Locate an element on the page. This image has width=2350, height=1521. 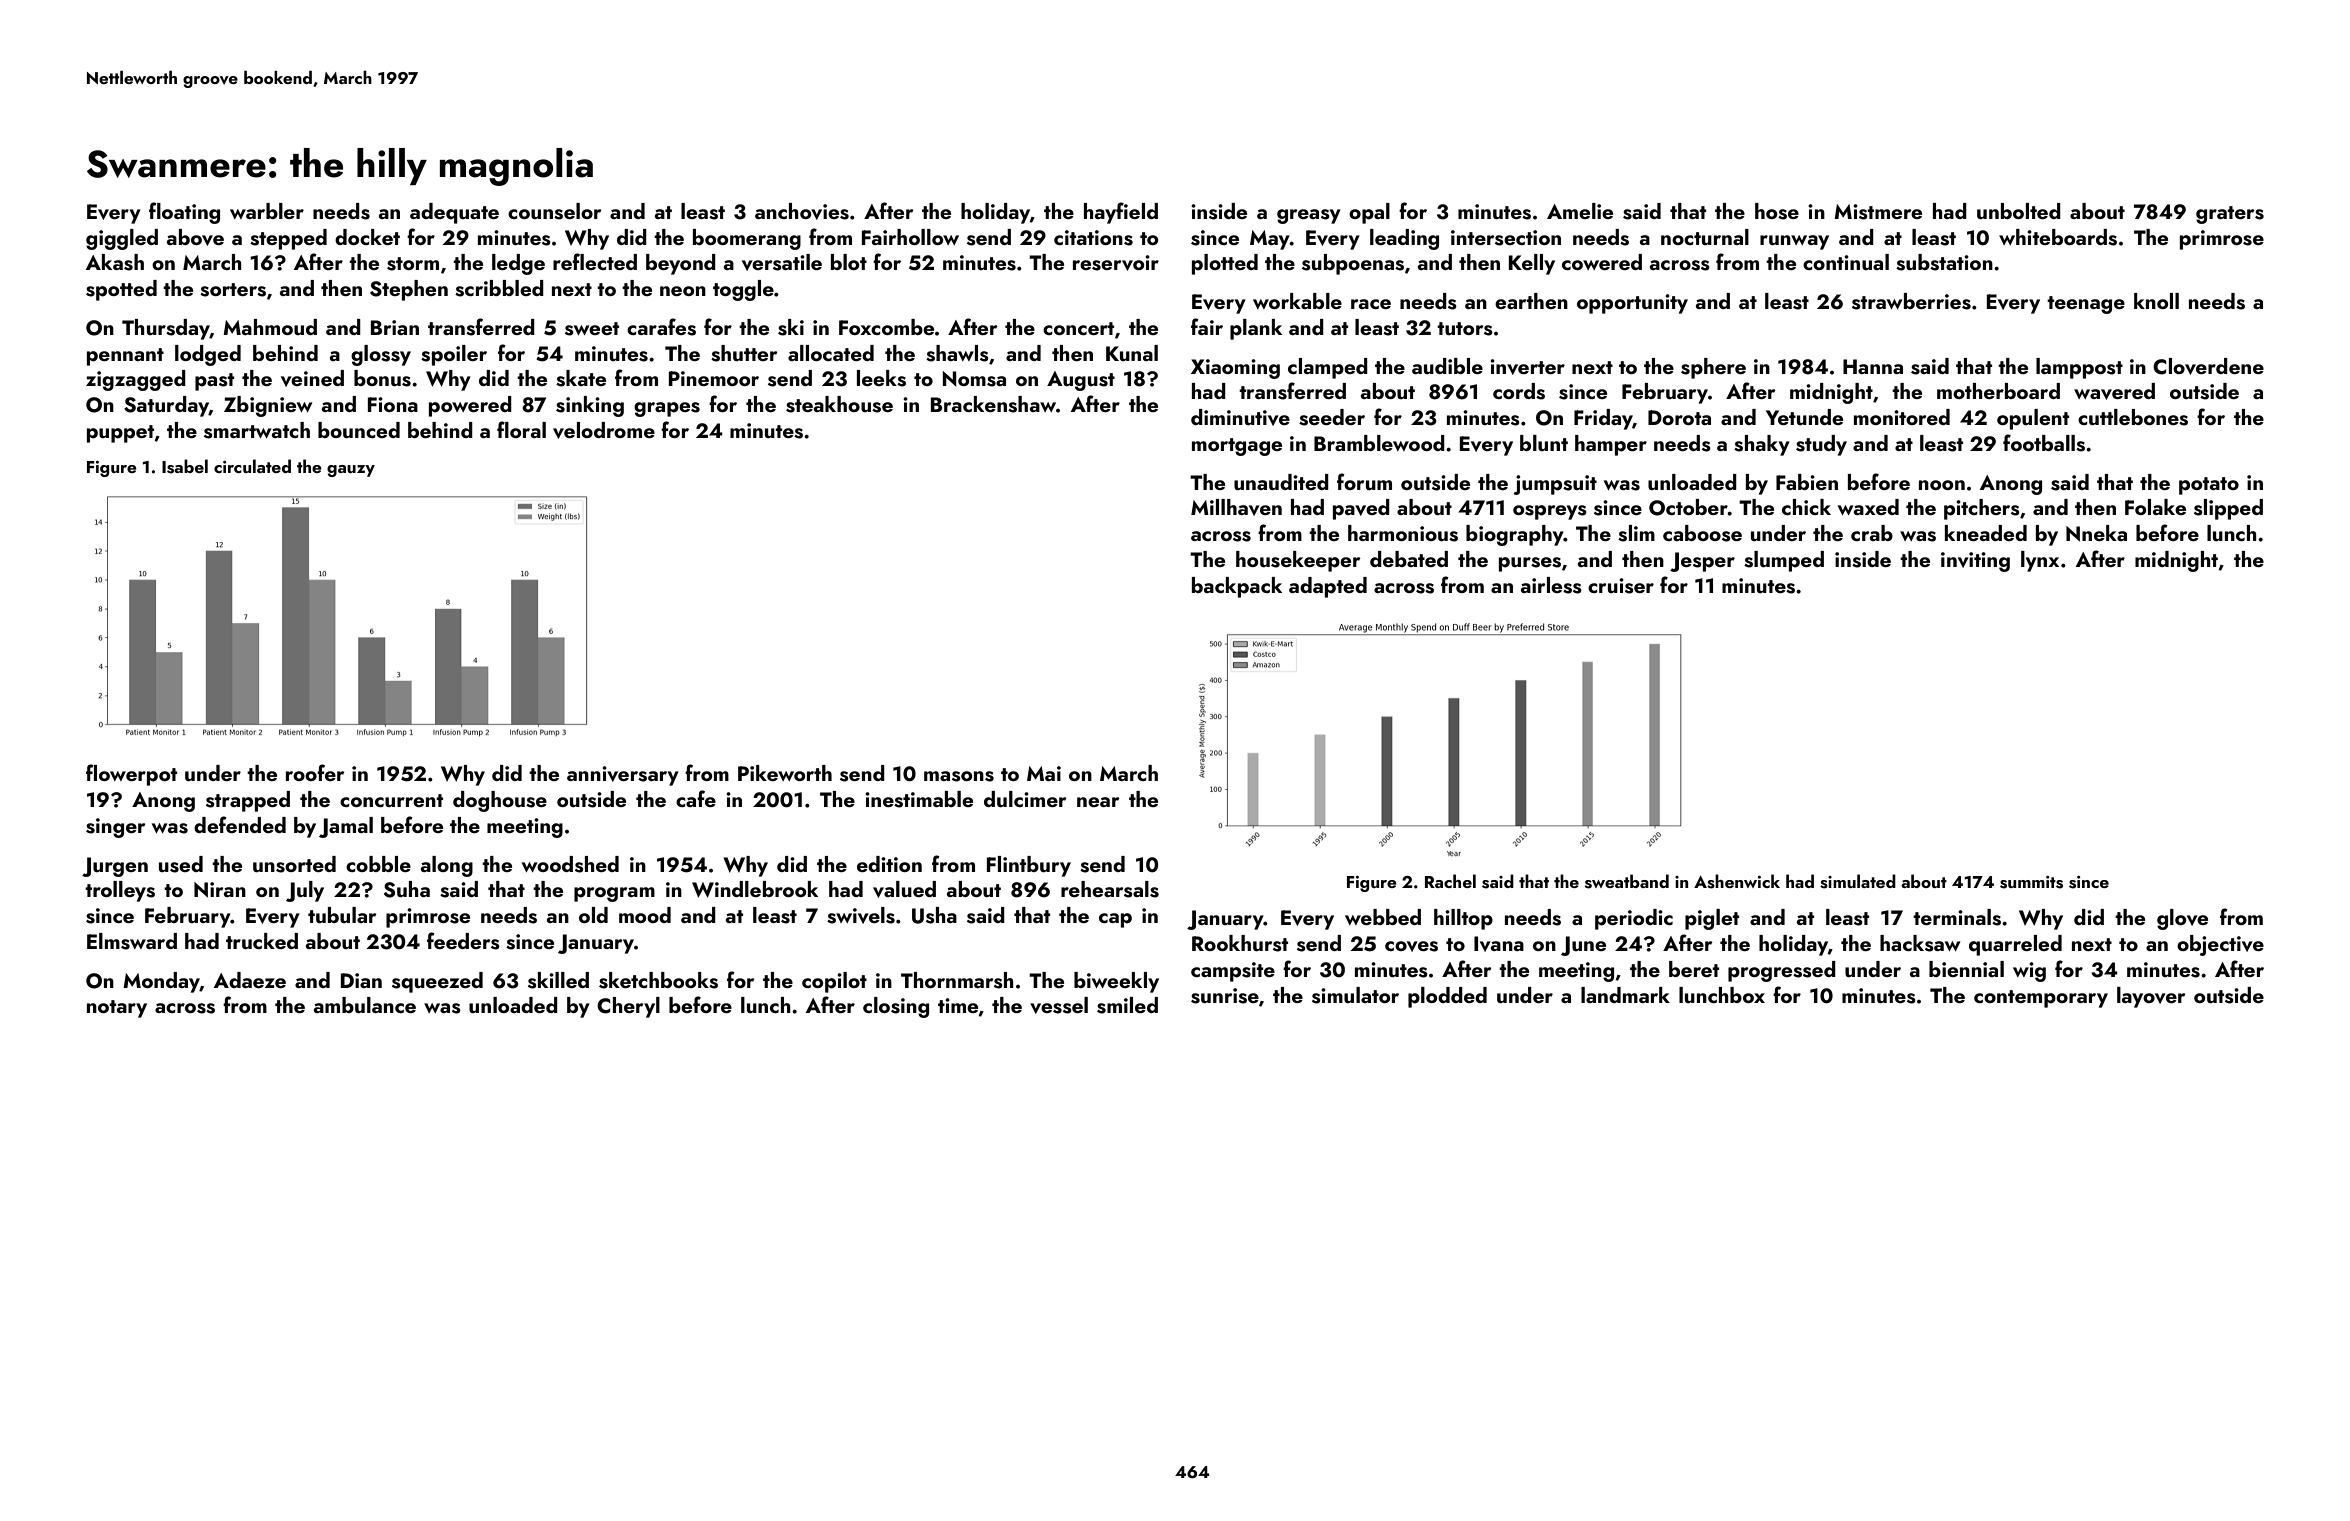
backpack is located at coordinates (1237, 587).
